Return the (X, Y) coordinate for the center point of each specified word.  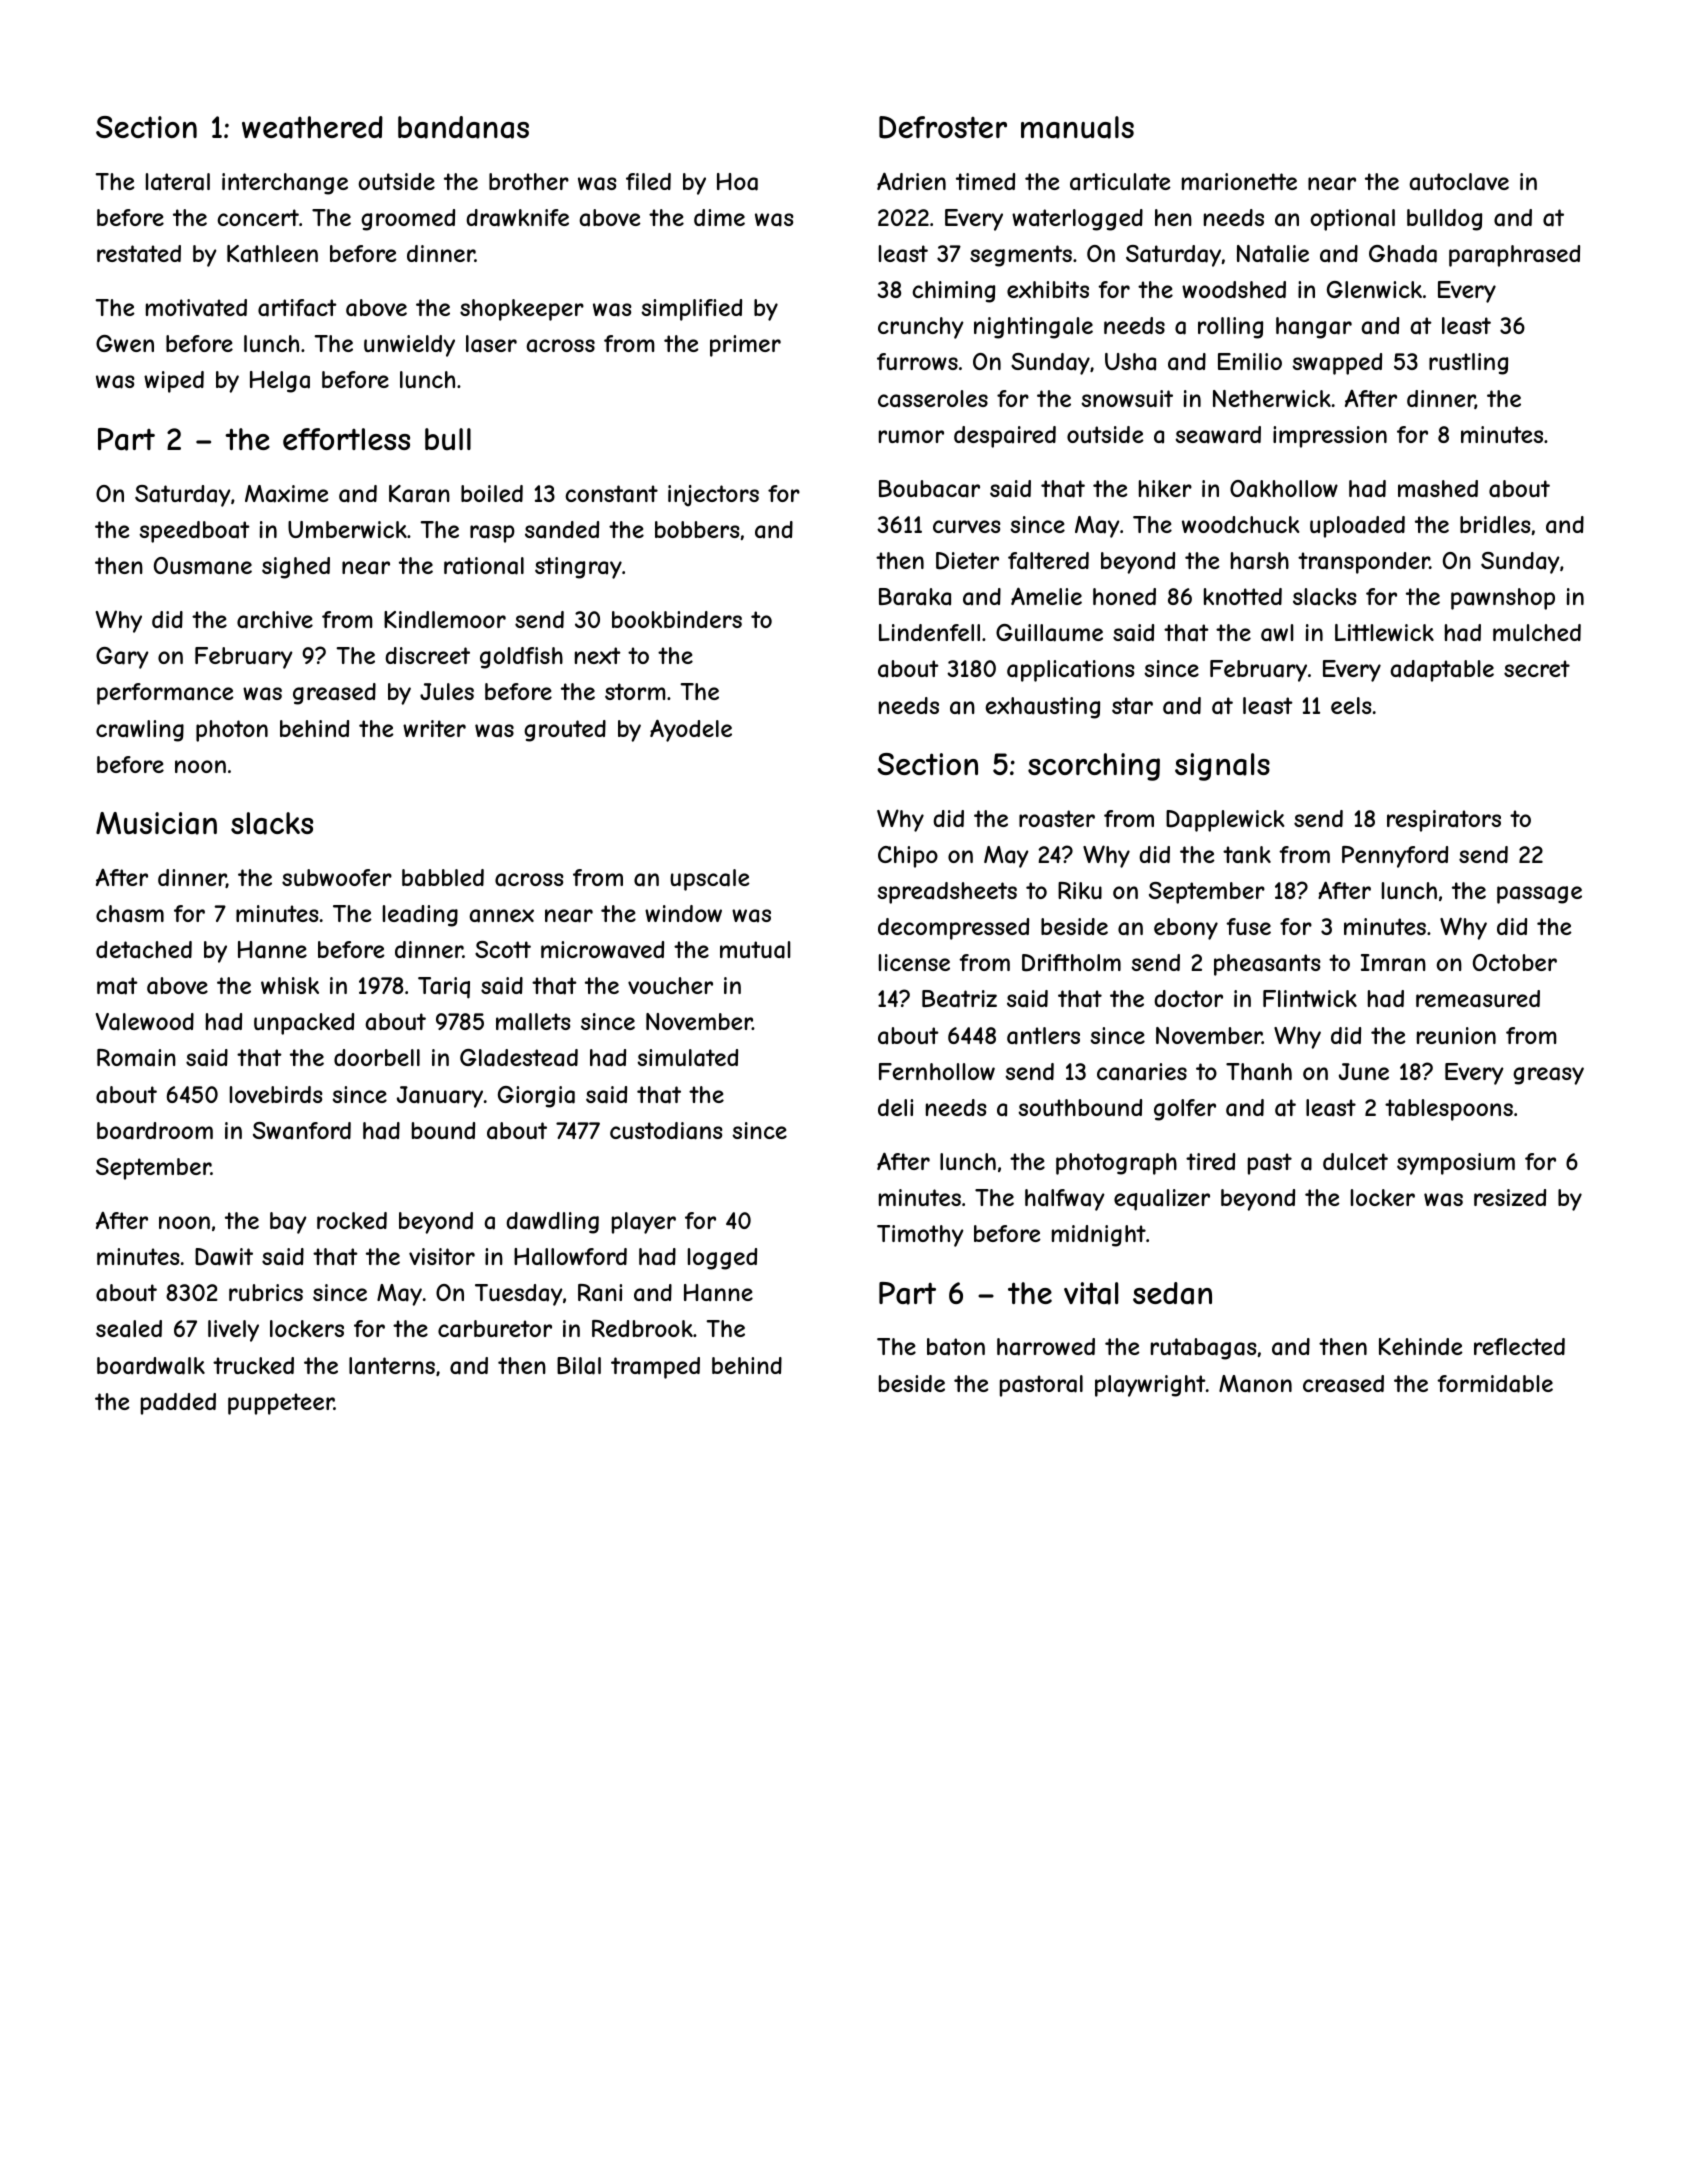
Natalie (1273, 254)
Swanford (302, 1131)
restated (139, 254)
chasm (130, 914)
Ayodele (691, 730)
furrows (917, 361)
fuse (1248, 926)
